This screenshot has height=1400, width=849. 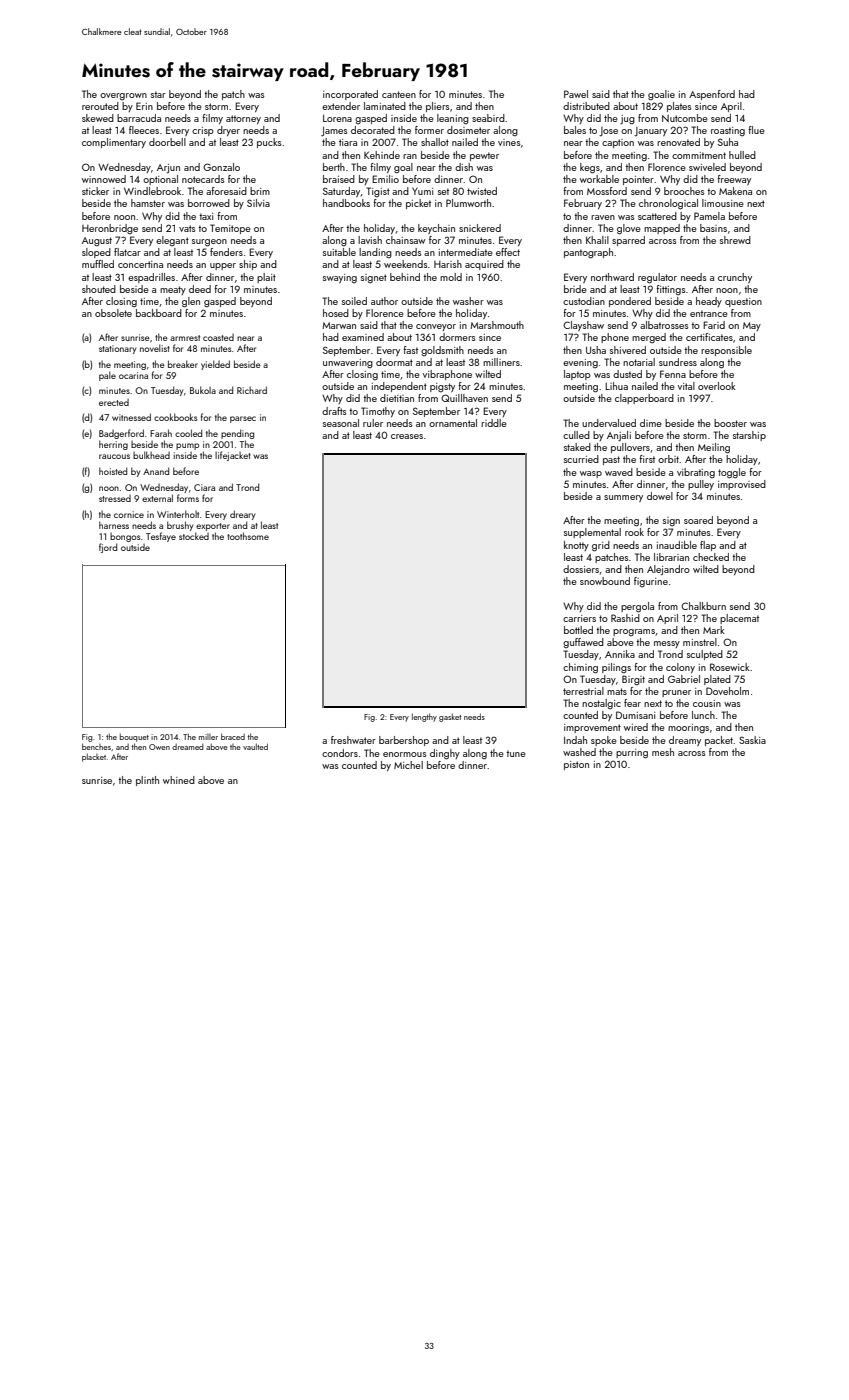 What do you see at coordinates (108, 548) in the screenshot?
I see `fjord` at bounding box center [108, 548].
